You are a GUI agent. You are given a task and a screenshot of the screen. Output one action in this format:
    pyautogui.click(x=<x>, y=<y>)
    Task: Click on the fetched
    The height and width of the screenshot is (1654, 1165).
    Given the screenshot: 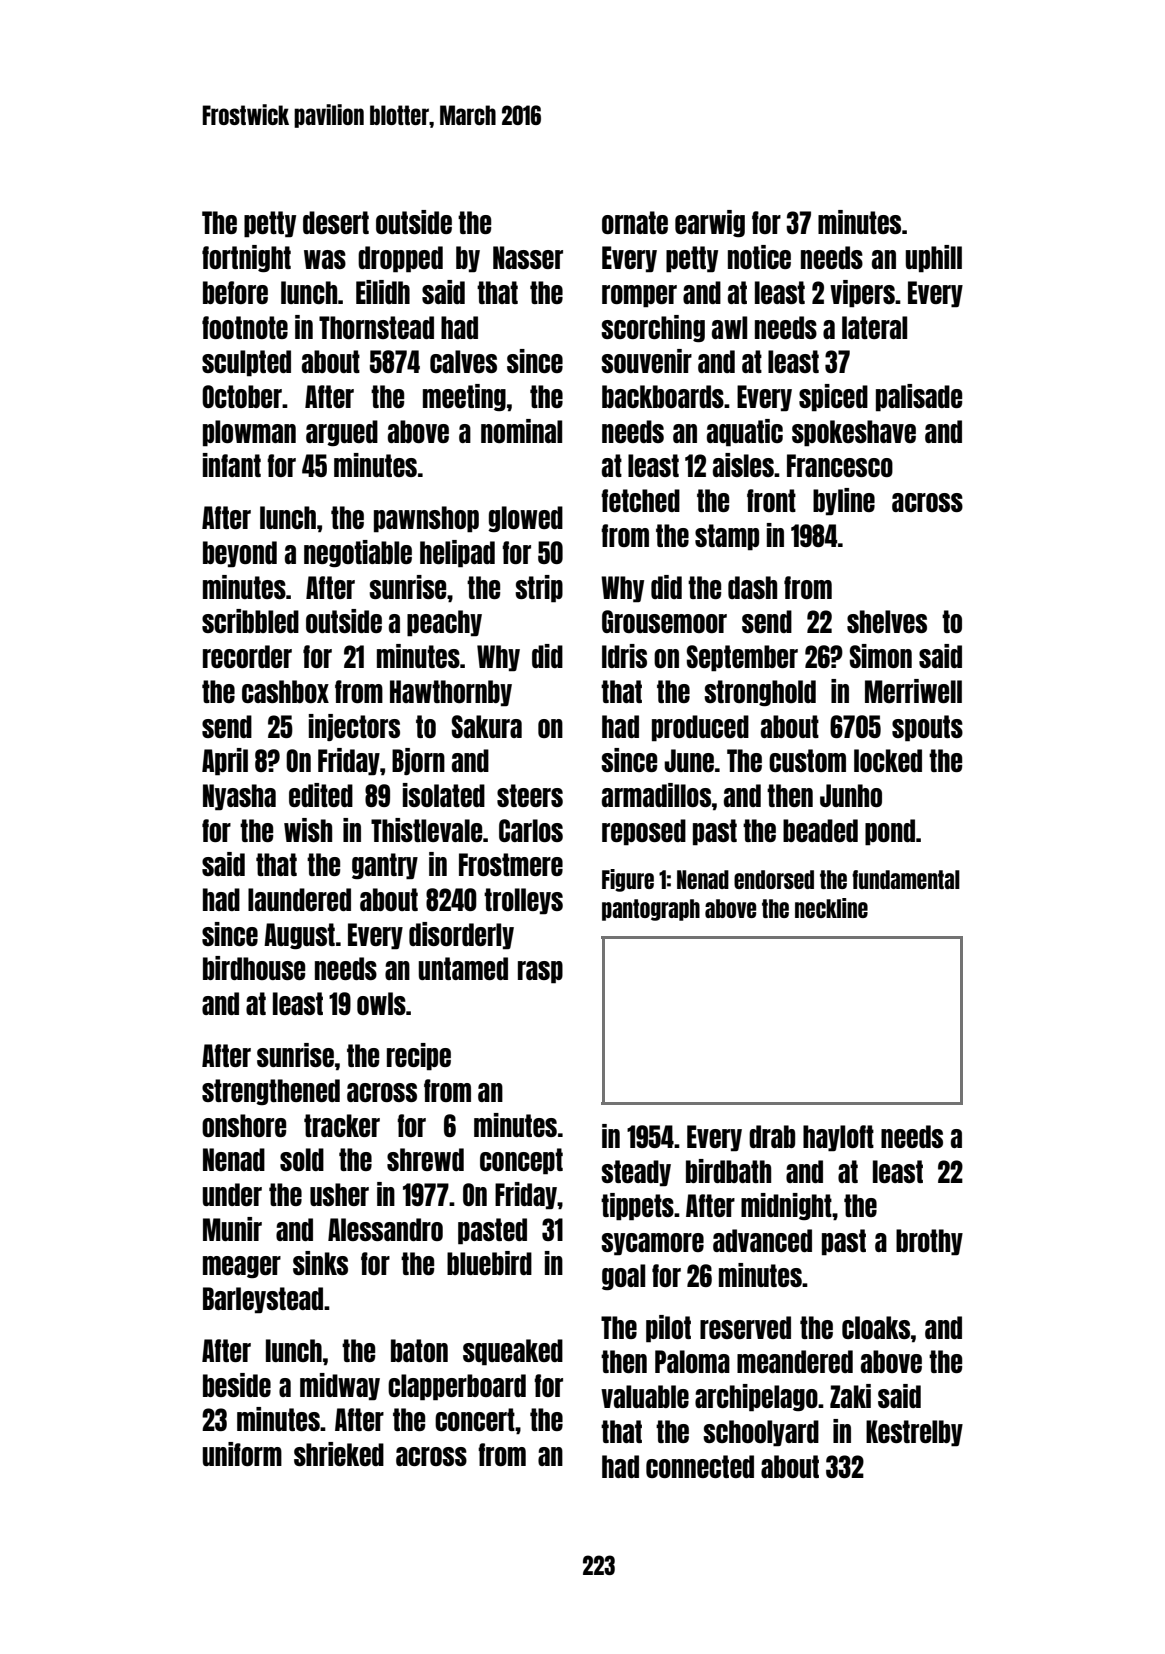 What is the action you would take?
    pyautogui.click(x=640, y=500)
